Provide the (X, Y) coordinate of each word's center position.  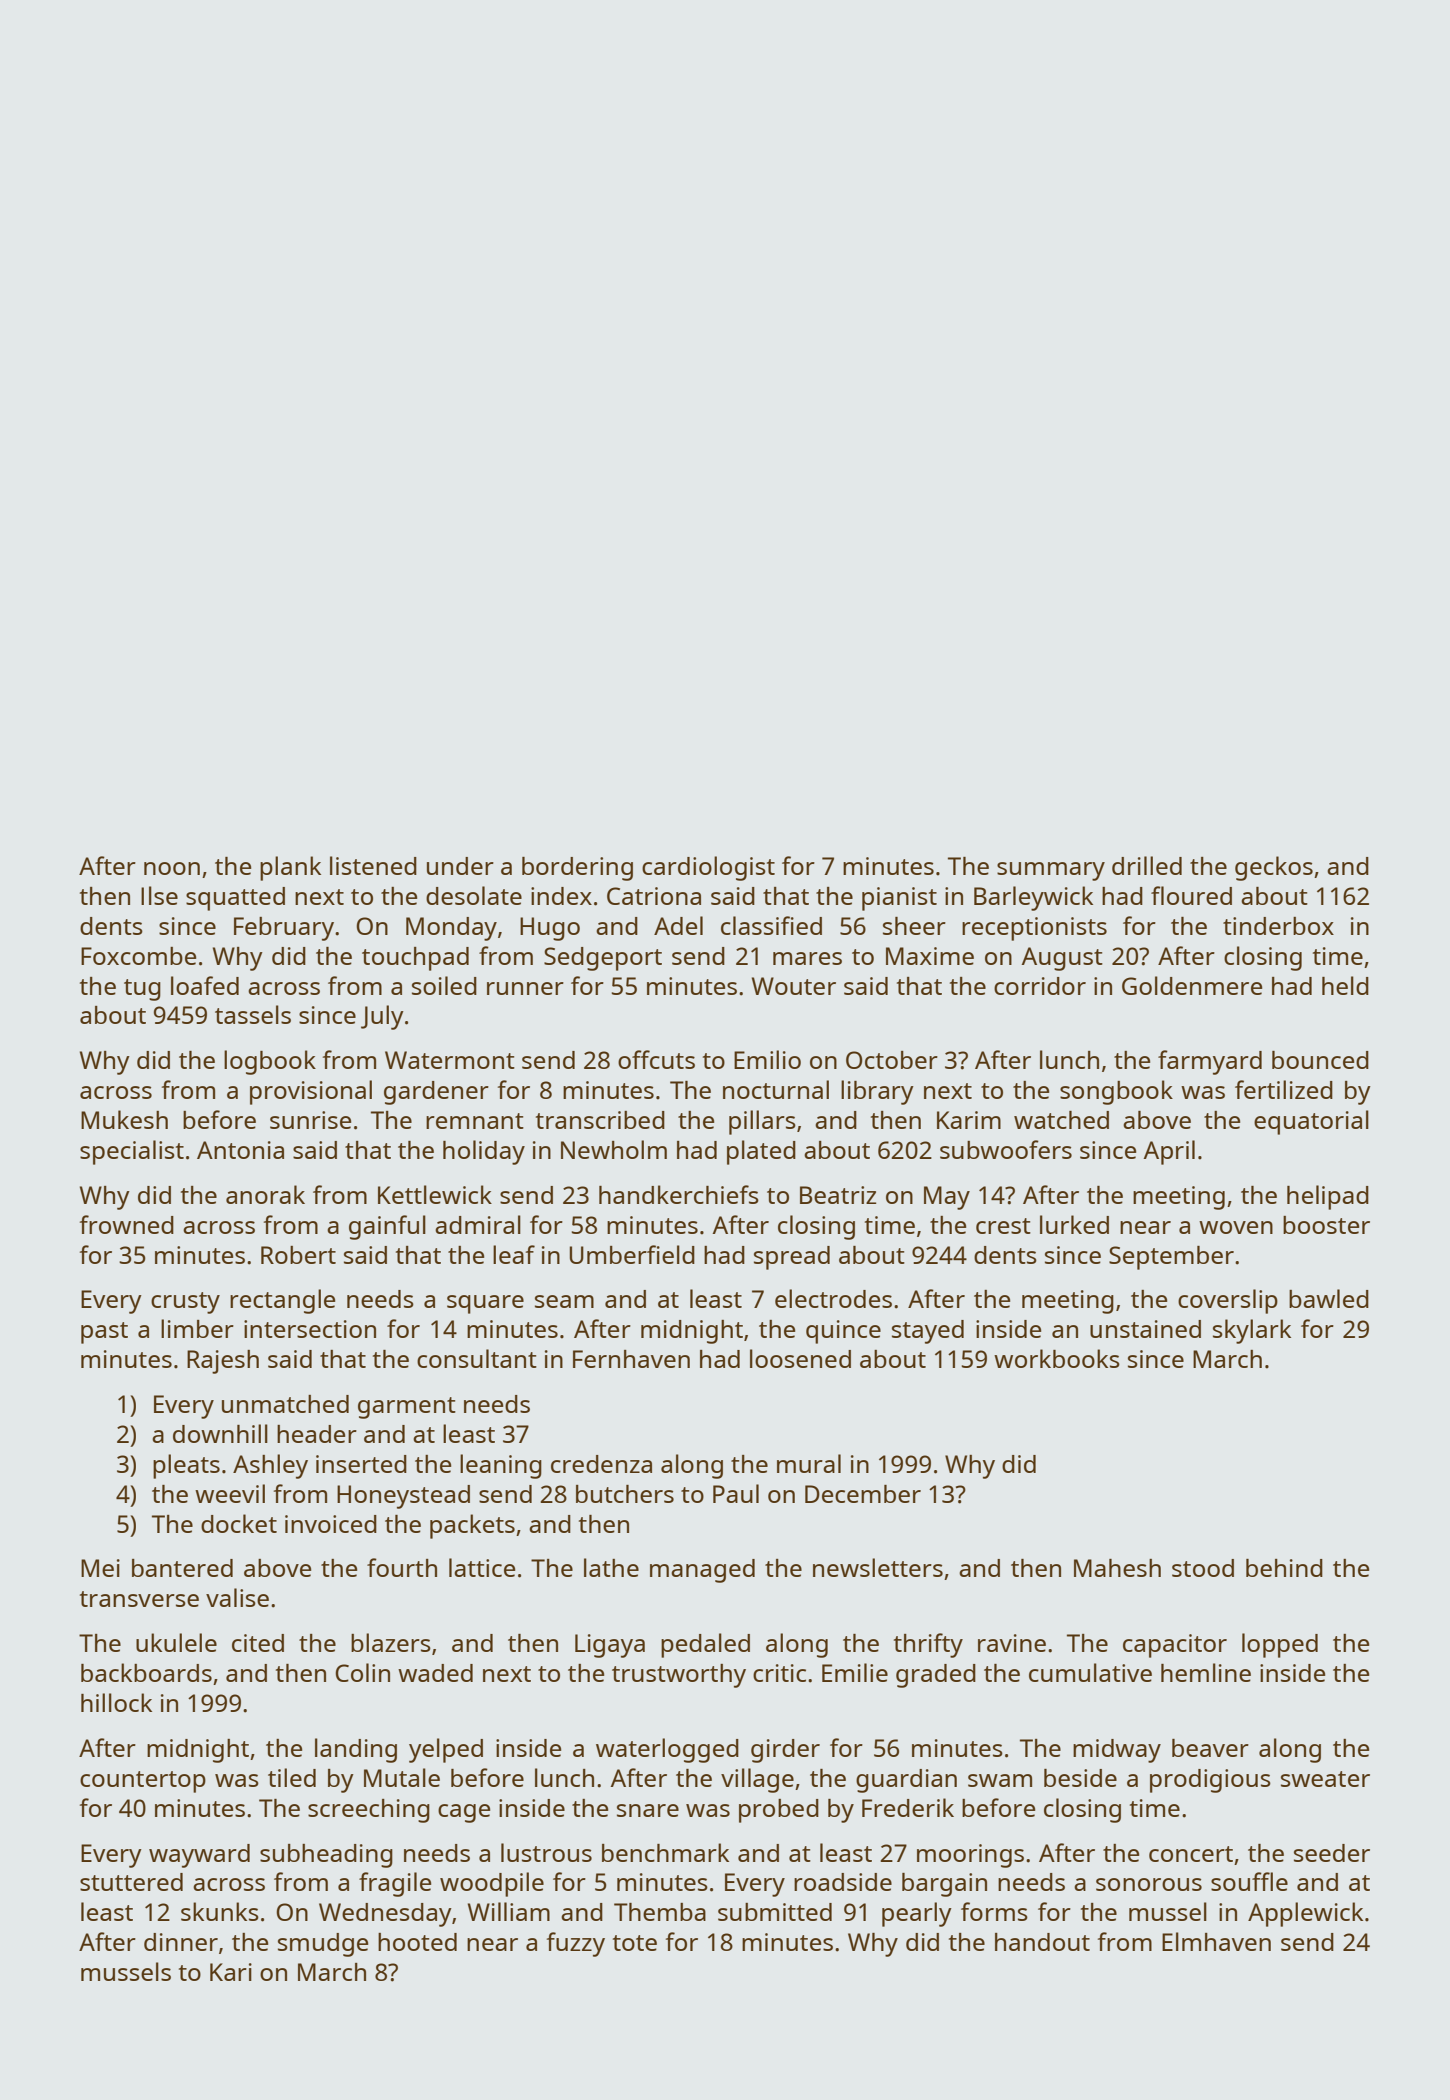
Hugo (550, 929)
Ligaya (610, 1646)
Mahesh (1117, 1568)
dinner (181, 1942)
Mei (100, 1568)
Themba (660, 1912)
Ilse (159, 895)
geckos (1274, 868)
